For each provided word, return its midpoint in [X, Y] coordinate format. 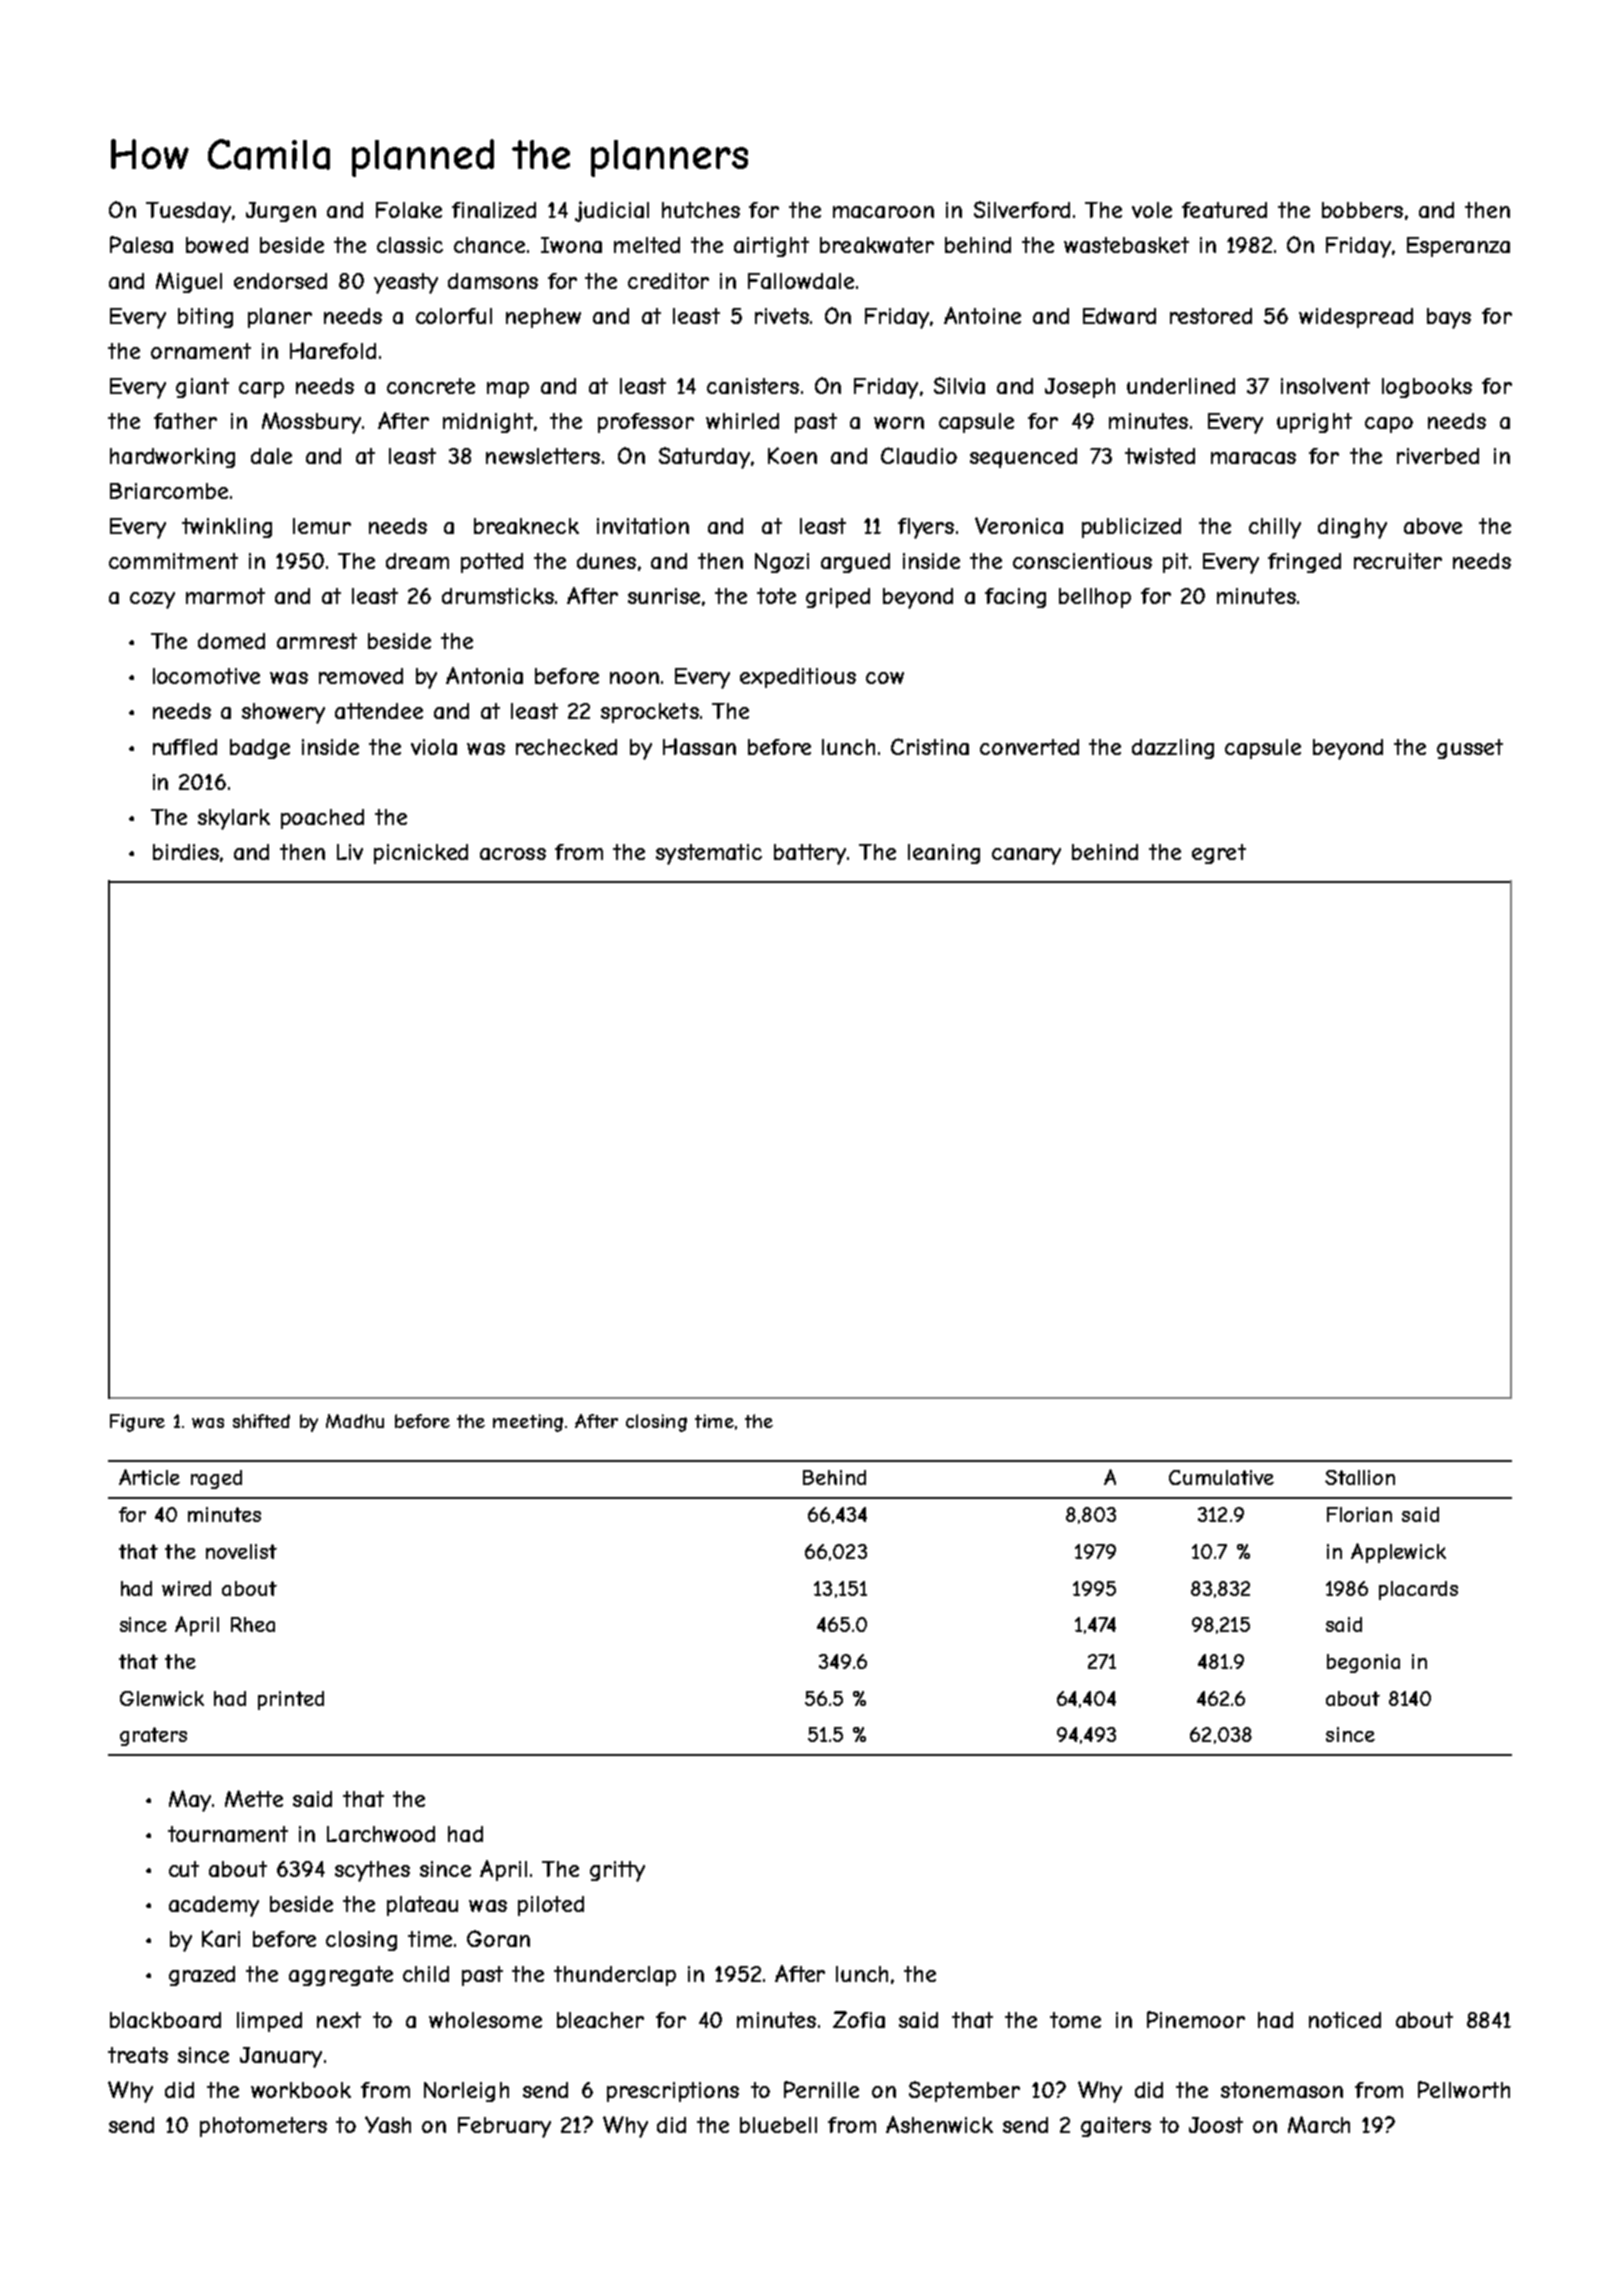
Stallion [1360, 1477]
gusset [1470, 749]
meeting [528, 1423]
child [426, 1974]
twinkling [227, 528]
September [964, 2091]
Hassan [699, 746]
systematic [709, 854]
